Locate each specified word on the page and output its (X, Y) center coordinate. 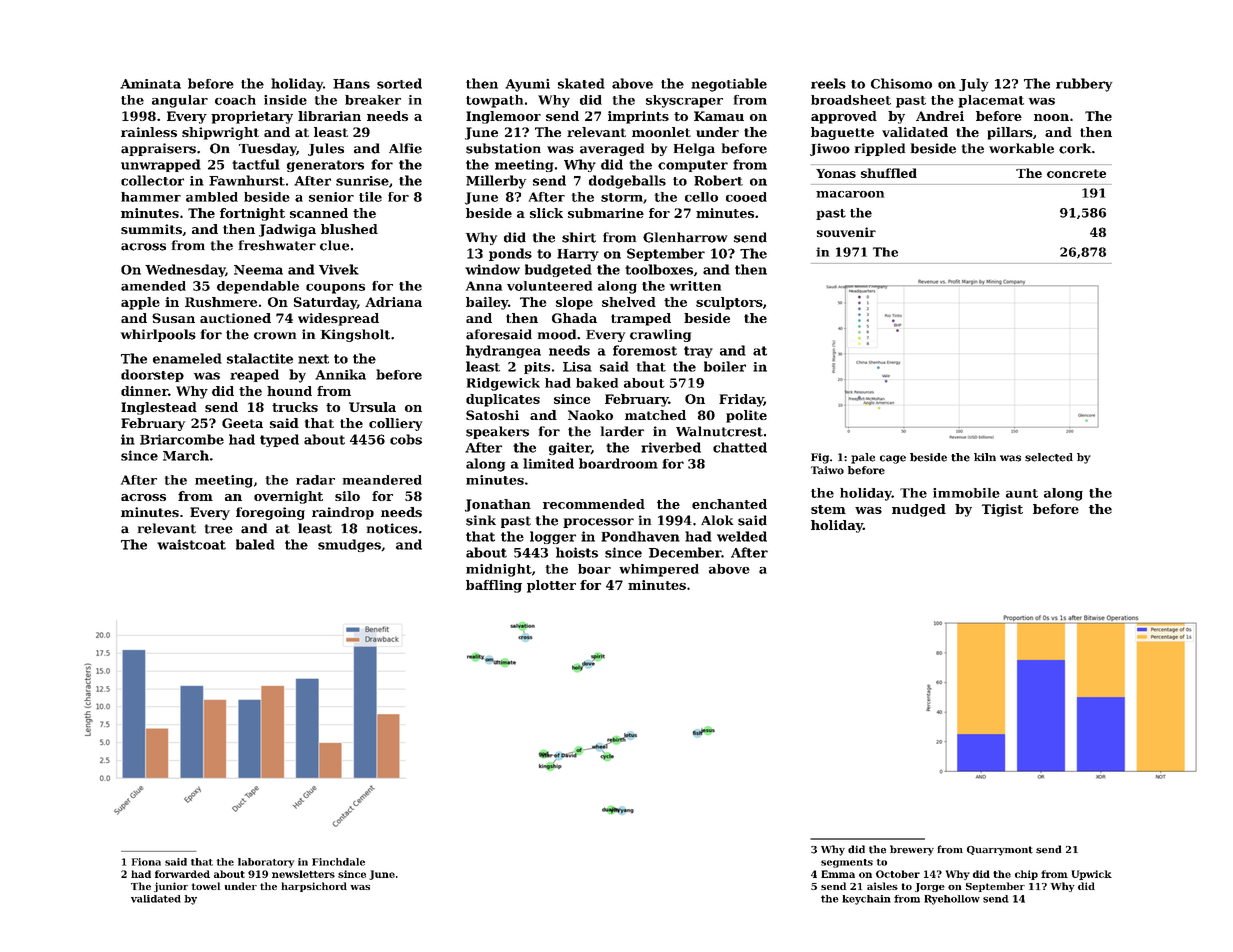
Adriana (393, 302)
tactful (256, 164)
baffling (494, 586)
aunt (1022, 493)
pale (863, 458)
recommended (594, 504)
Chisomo (901, 83)
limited (548, 463)
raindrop (343, 513)
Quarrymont (1000, 851)
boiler (725, 366)
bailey (487, 303)
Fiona (146, 862)
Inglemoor (503, 117)
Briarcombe (182, 439)
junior (171, 887)
